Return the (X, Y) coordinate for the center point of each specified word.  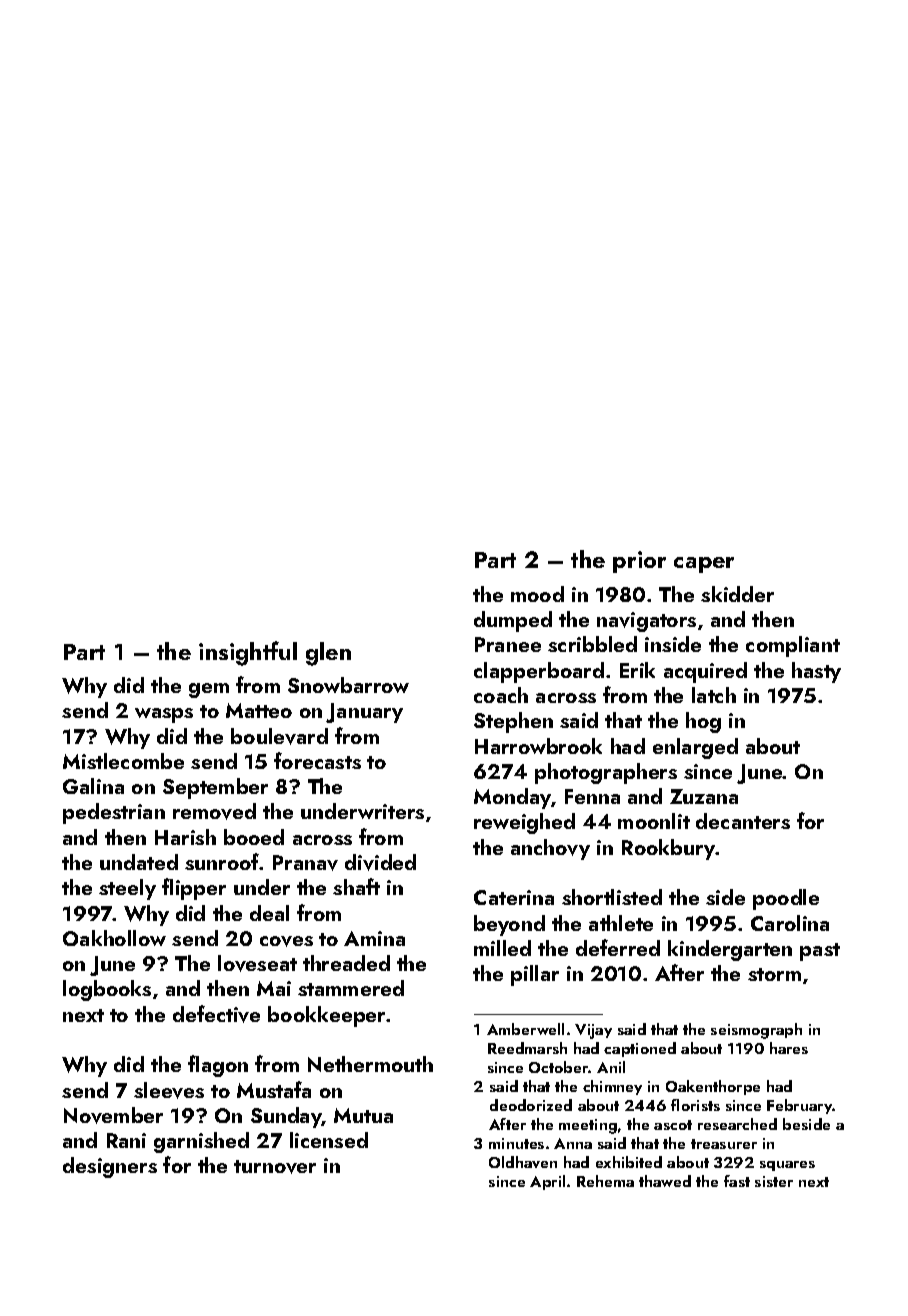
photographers (606, 773)
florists (695, 1105)
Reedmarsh (527, 1048)
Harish (185, 837)
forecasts (317, 760)
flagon (218, 1066)
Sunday (286, 1117)
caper (704, 565)
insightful (248, 653)
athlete (621, 923)
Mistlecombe (123, 761)
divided (380, 862)
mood (537, 594)
